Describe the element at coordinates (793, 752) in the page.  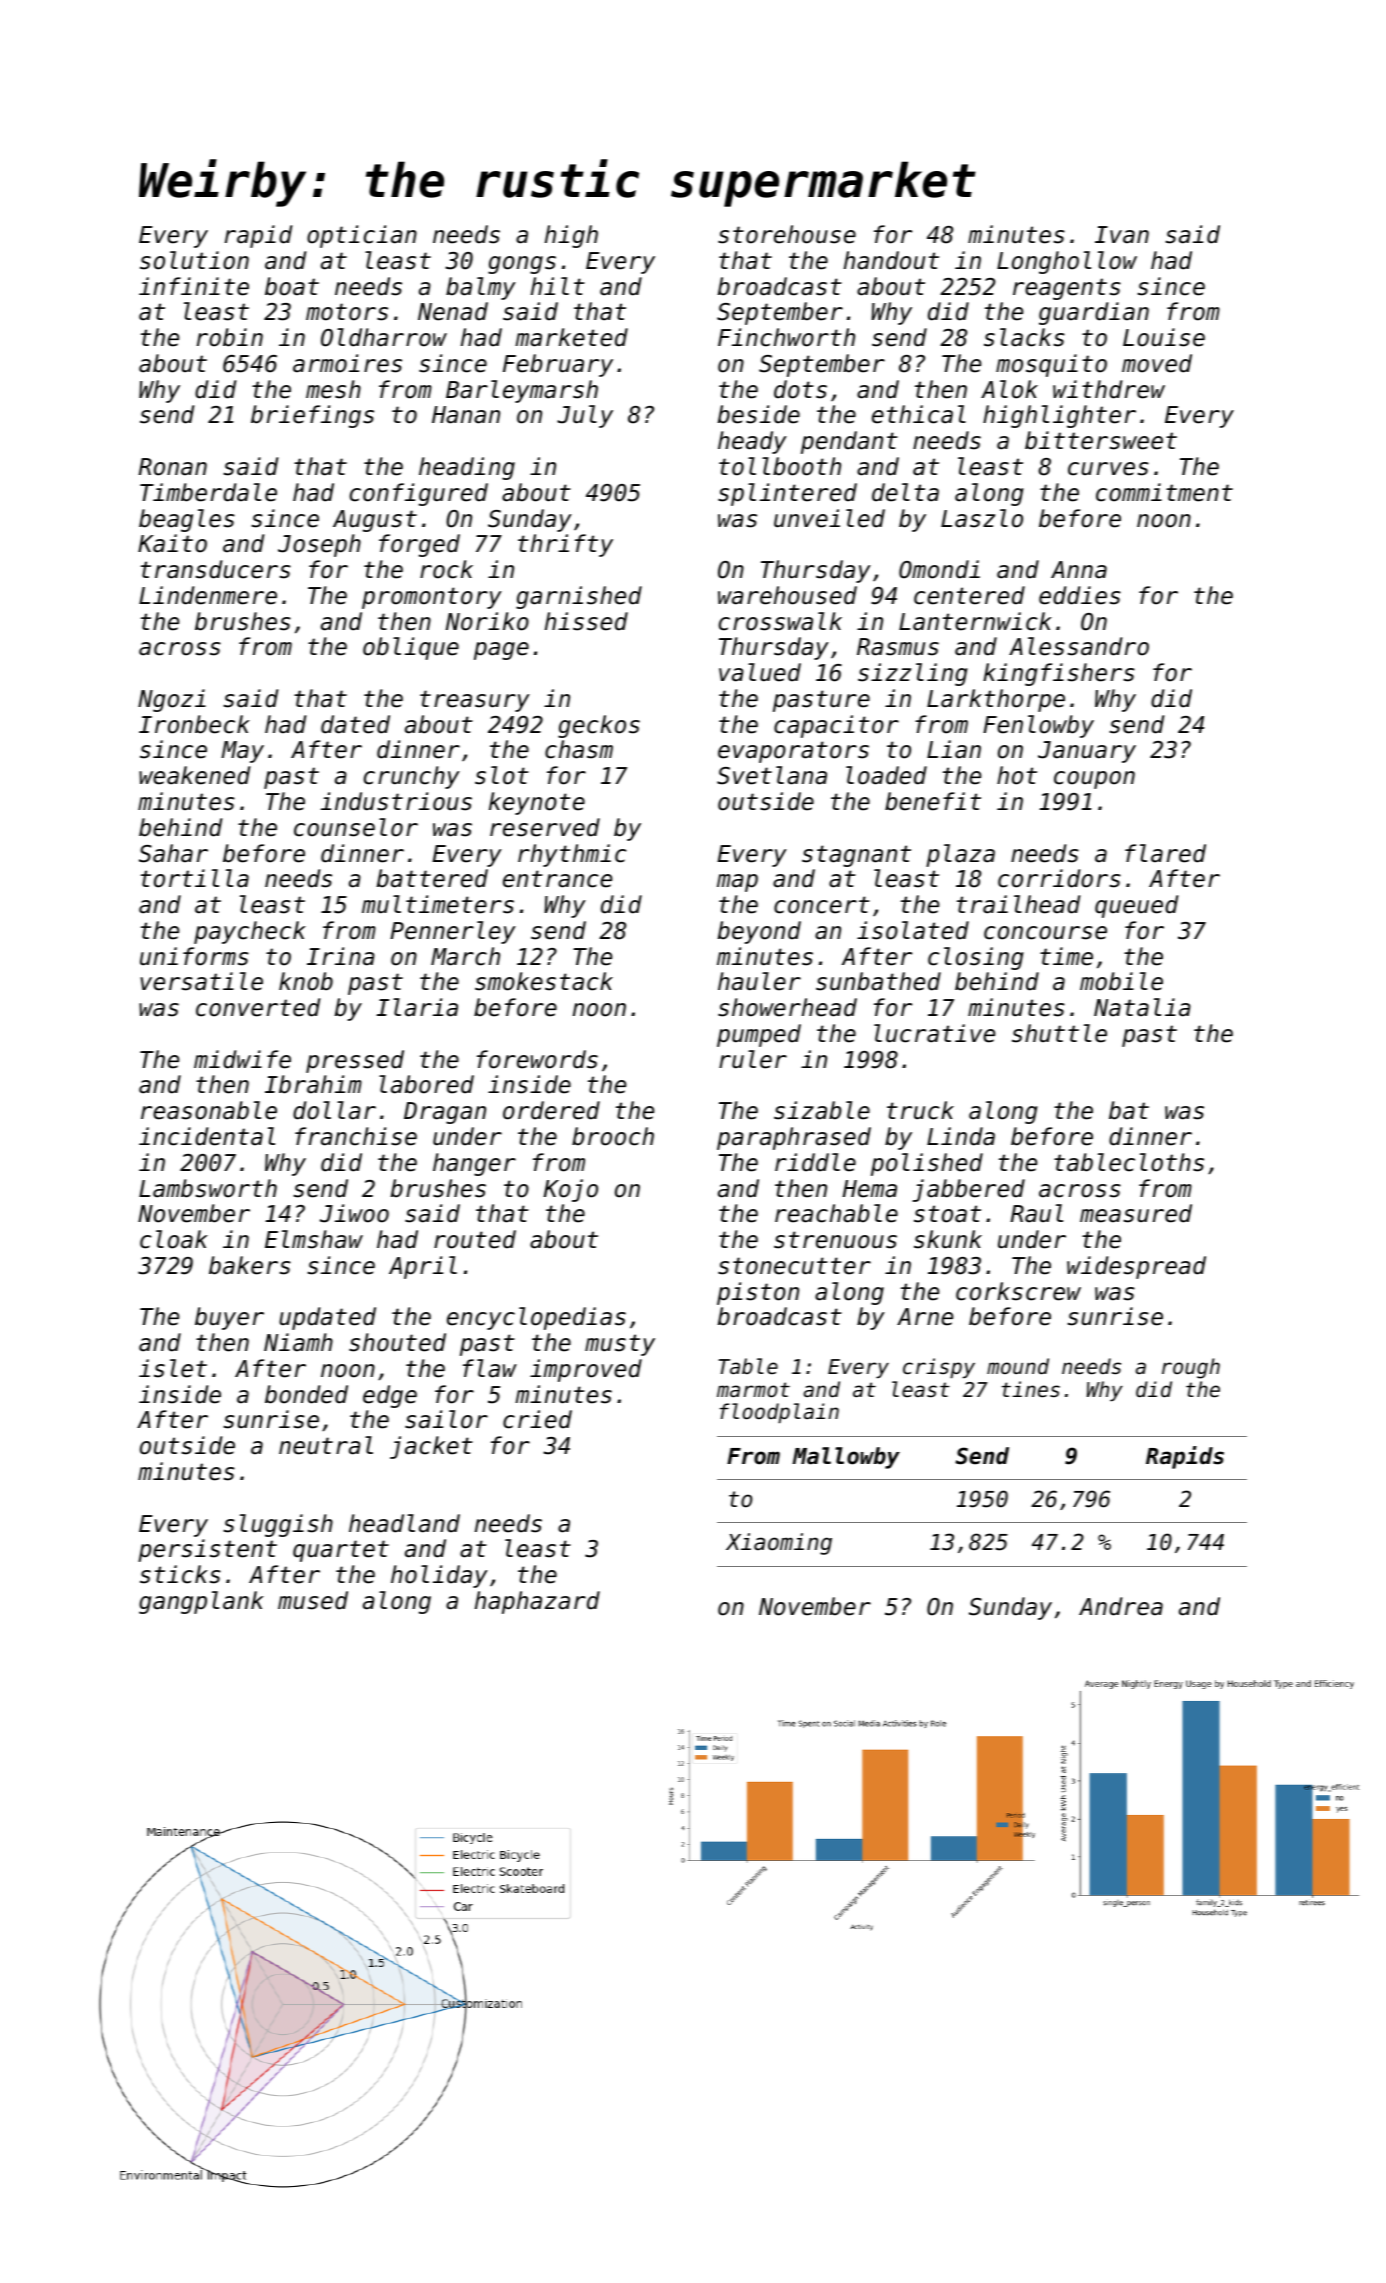
I see `evaporators` at that location.
